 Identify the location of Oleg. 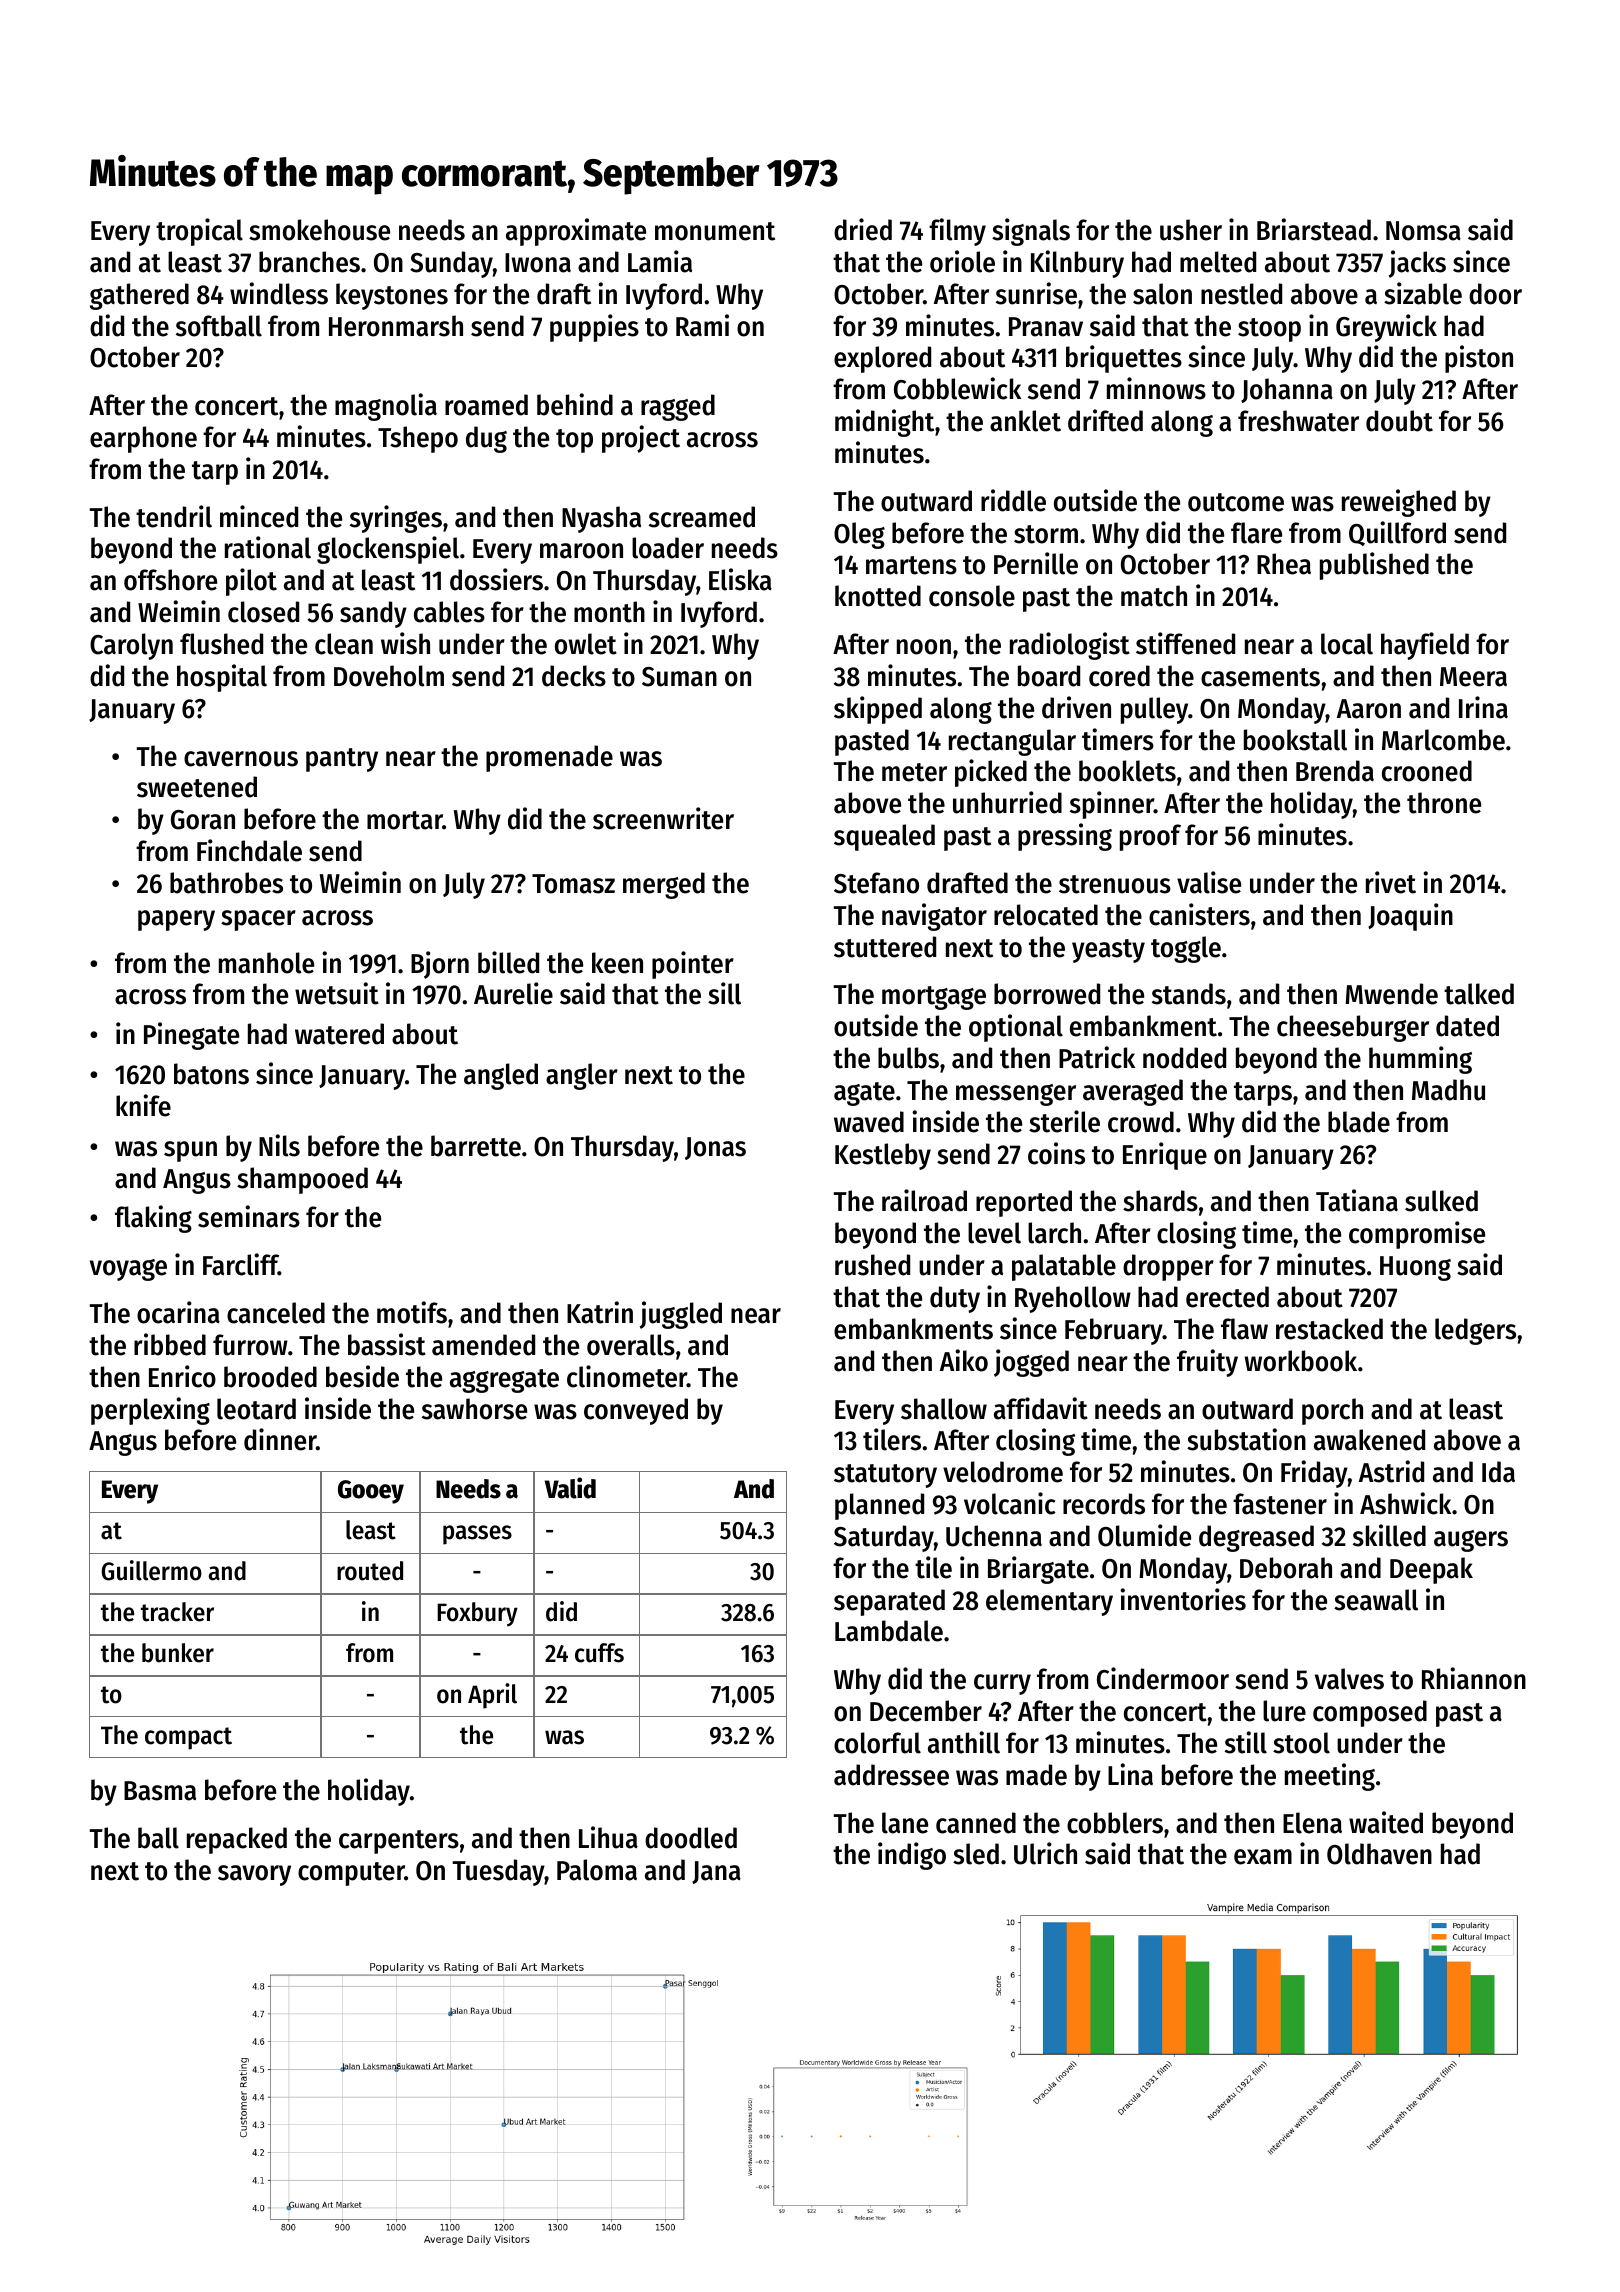
(859, 535).
